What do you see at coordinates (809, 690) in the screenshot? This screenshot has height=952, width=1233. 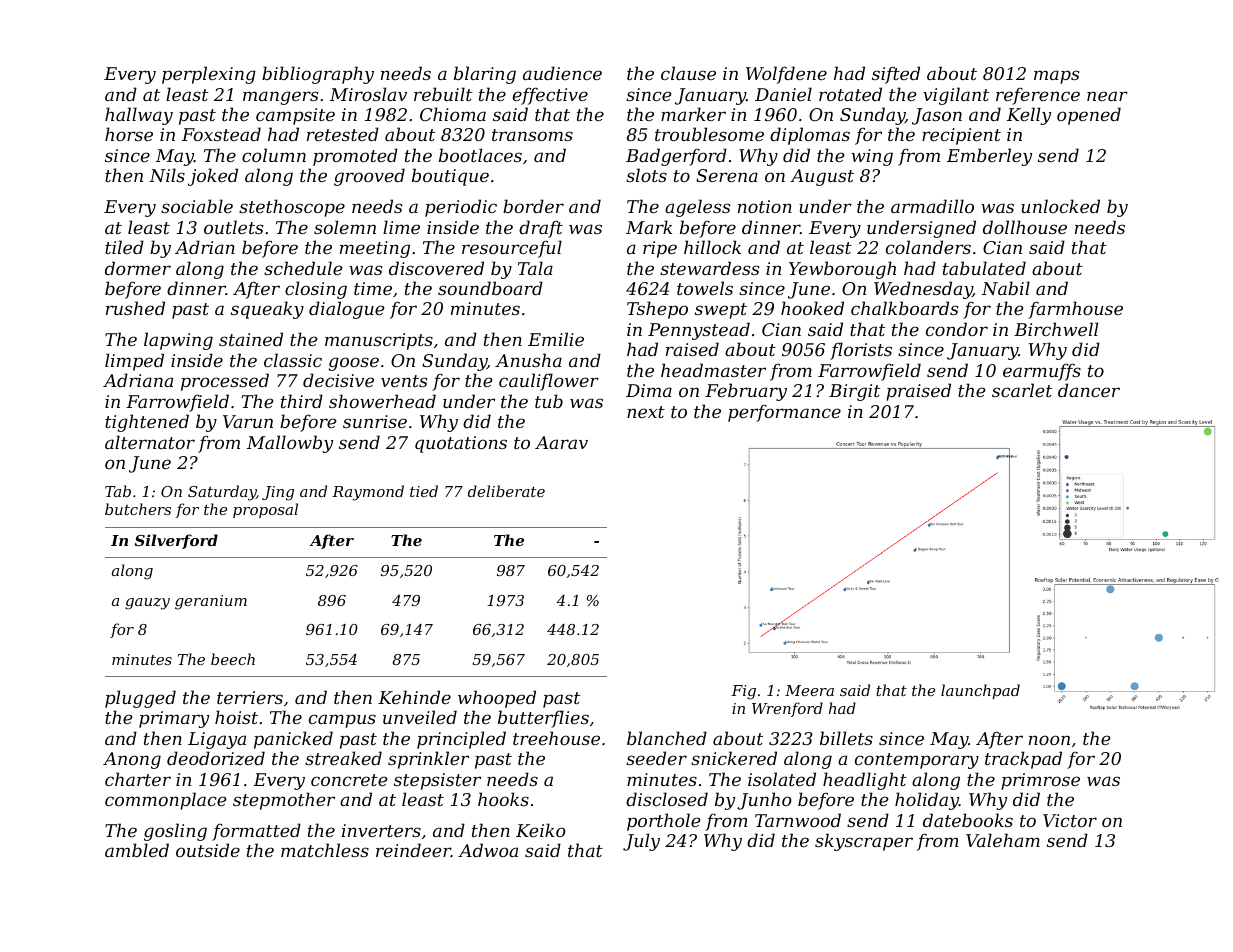 I see `Meera` at bounding box center [809, 690].
